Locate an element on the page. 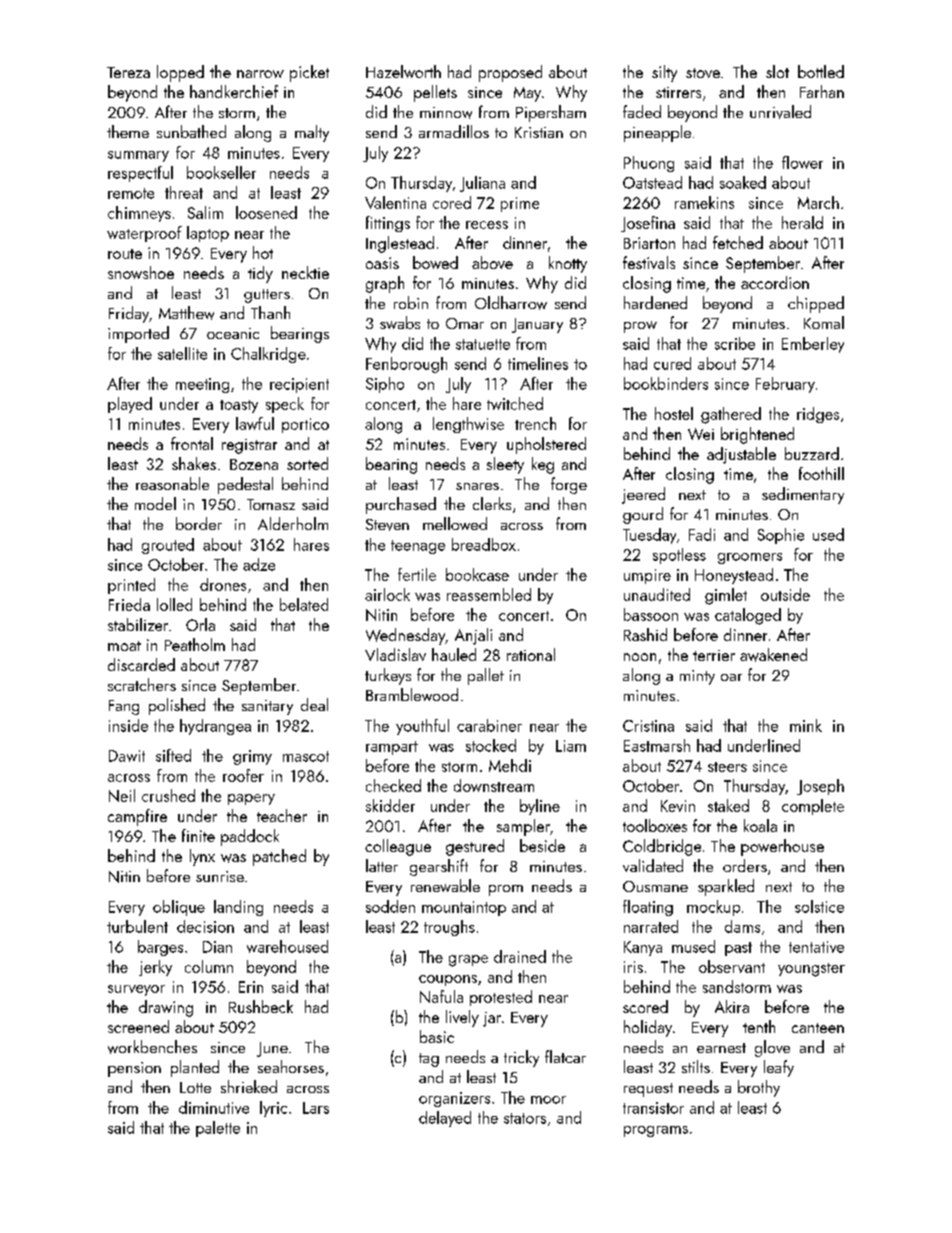 The height and width of the document is (1233, 952). proposed is located at coordinates (510, 73).
